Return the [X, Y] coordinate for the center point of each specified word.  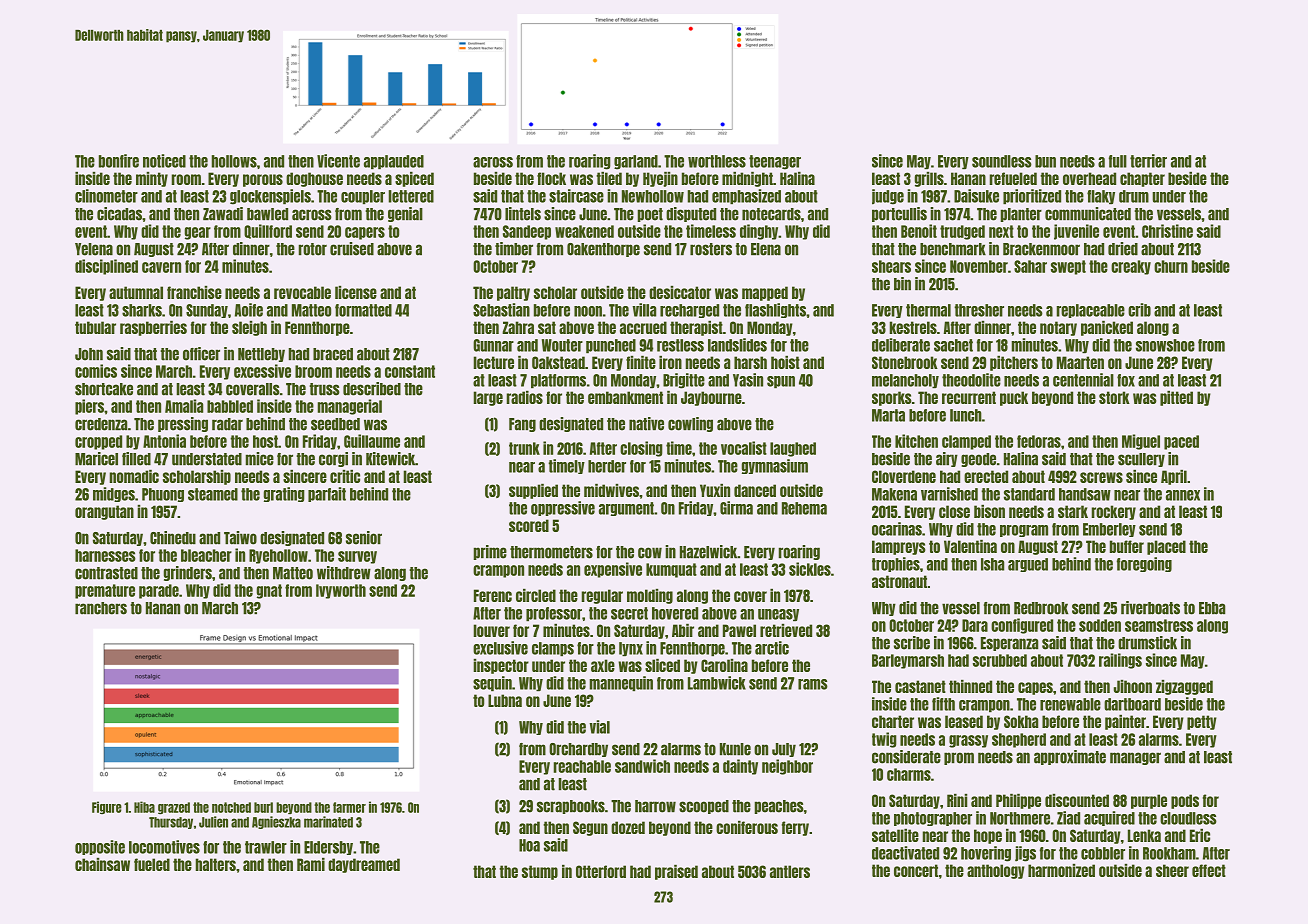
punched [611, 346]
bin [902, 284]
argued [1028, 565]
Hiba [144, 807]
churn [1171, 266]
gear [197, 233]
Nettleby [261, 355]
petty [1202, 722]
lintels [523, 214]
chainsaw [102, 864]
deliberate [901, 345]
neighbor [787, 767]
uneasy [778, 615]
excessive [262, 371]
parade [159, 591]
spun [781, 382]
